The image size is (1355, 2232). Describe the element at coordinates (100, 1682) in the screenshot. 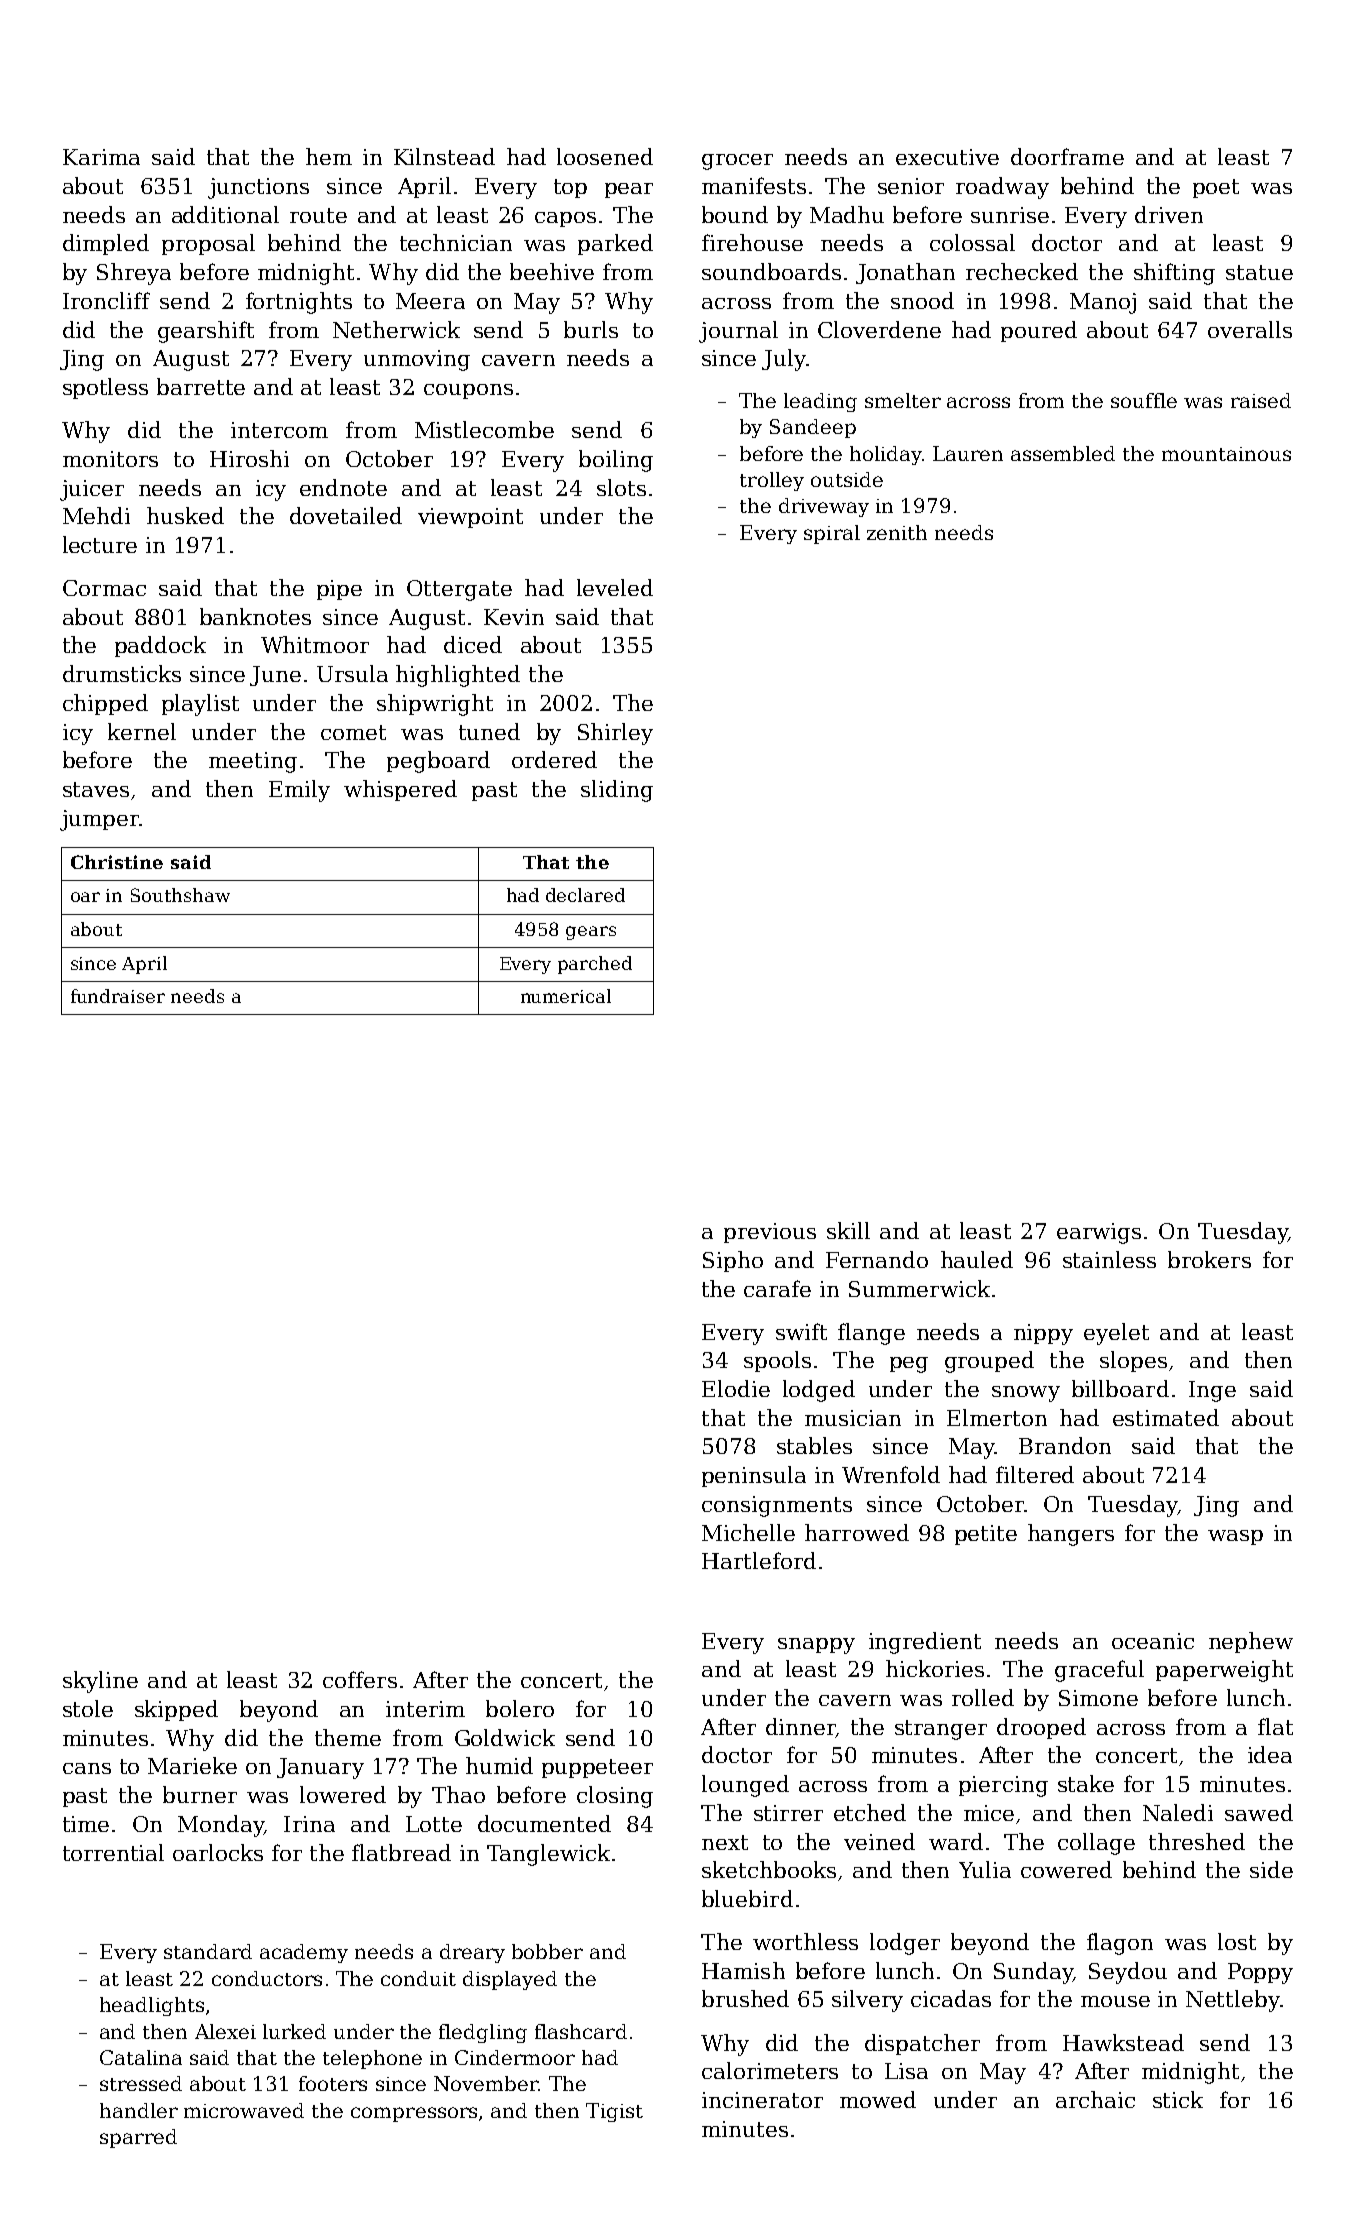

I see `skyline` at that location.
